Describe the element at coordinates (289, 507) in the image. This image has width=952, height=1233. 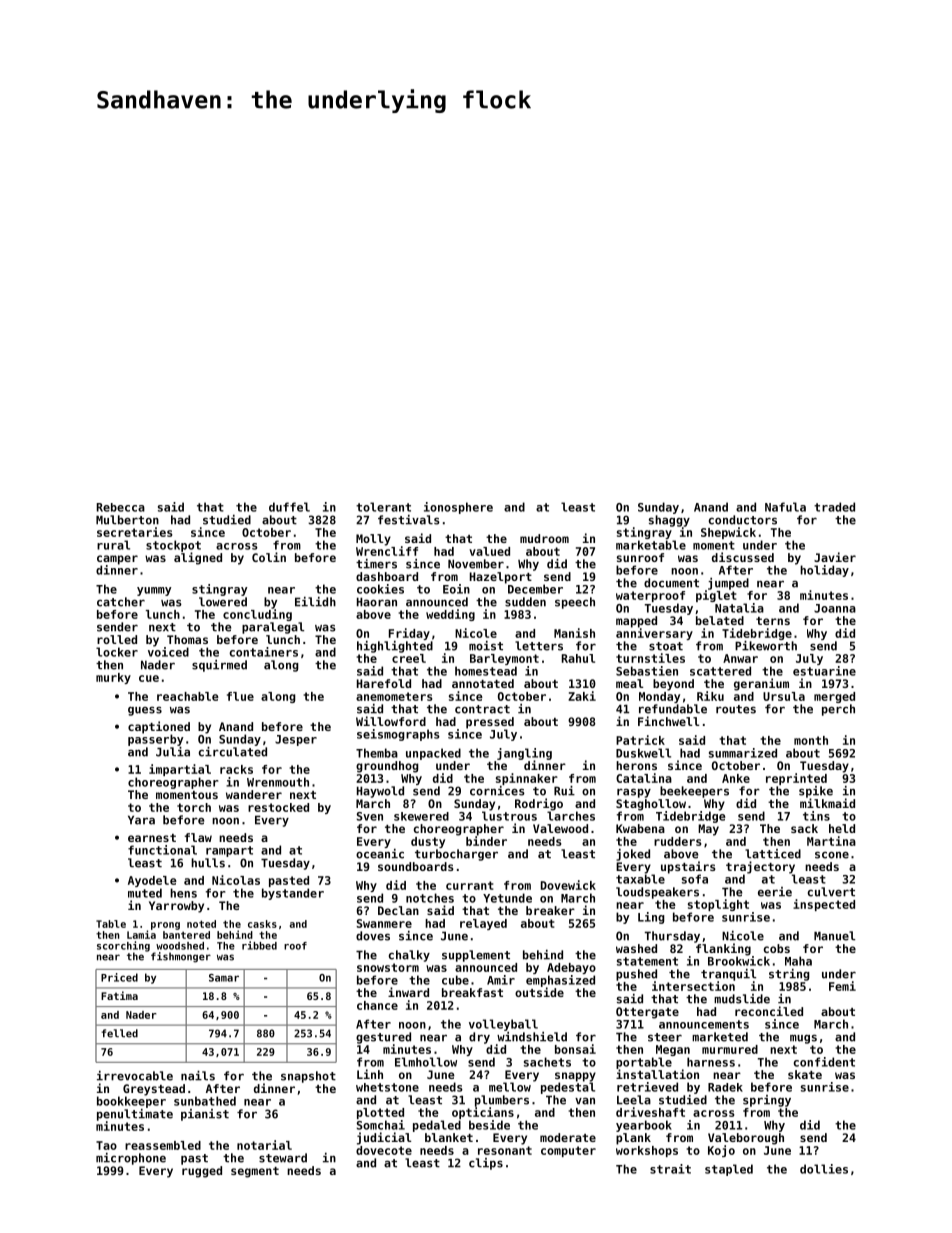
I see `duffel` at that location.
